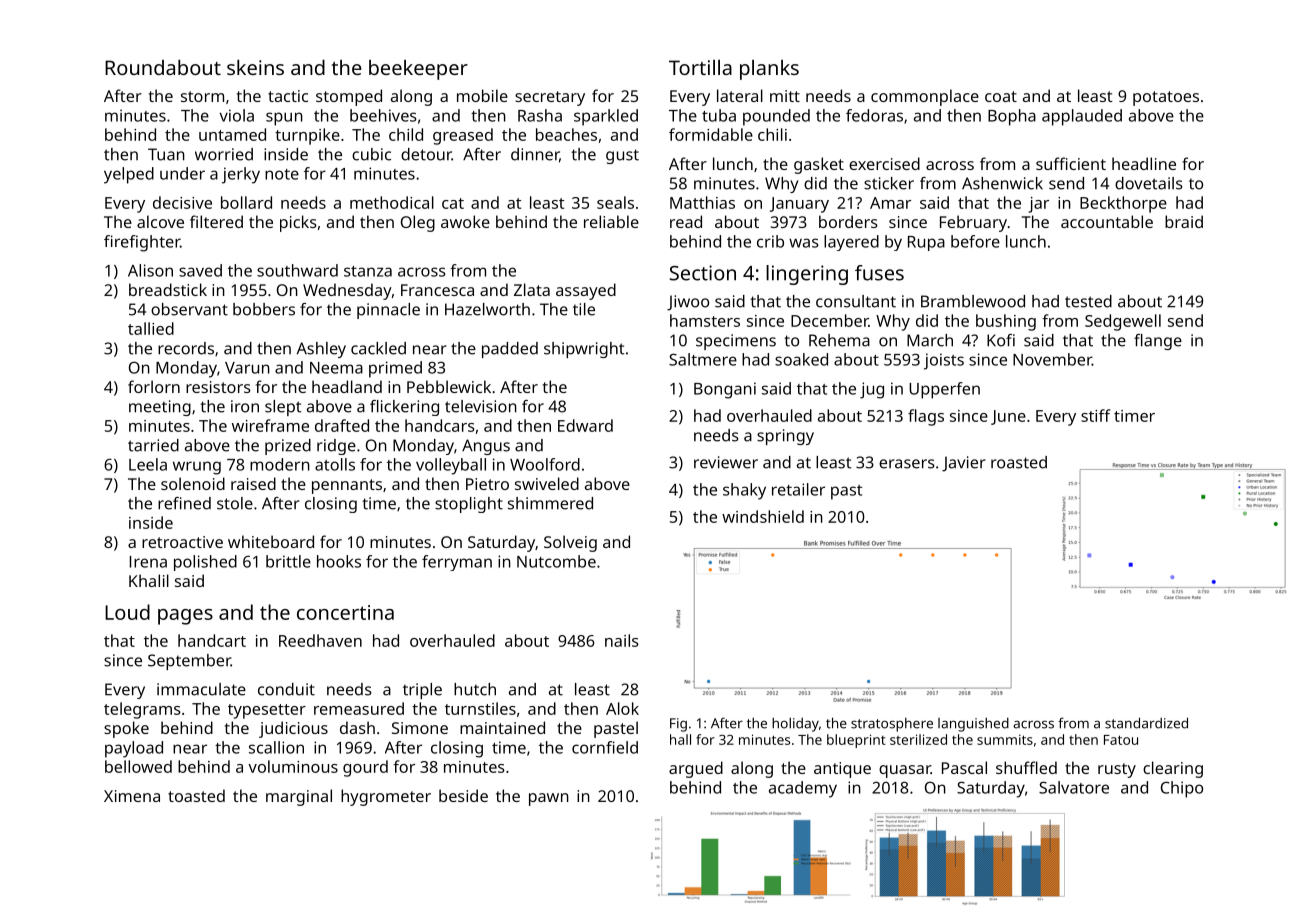 The image size is (1308, 924). Describe the element at coordinates (795, 725) in the page. I see `holiday` at that location.
